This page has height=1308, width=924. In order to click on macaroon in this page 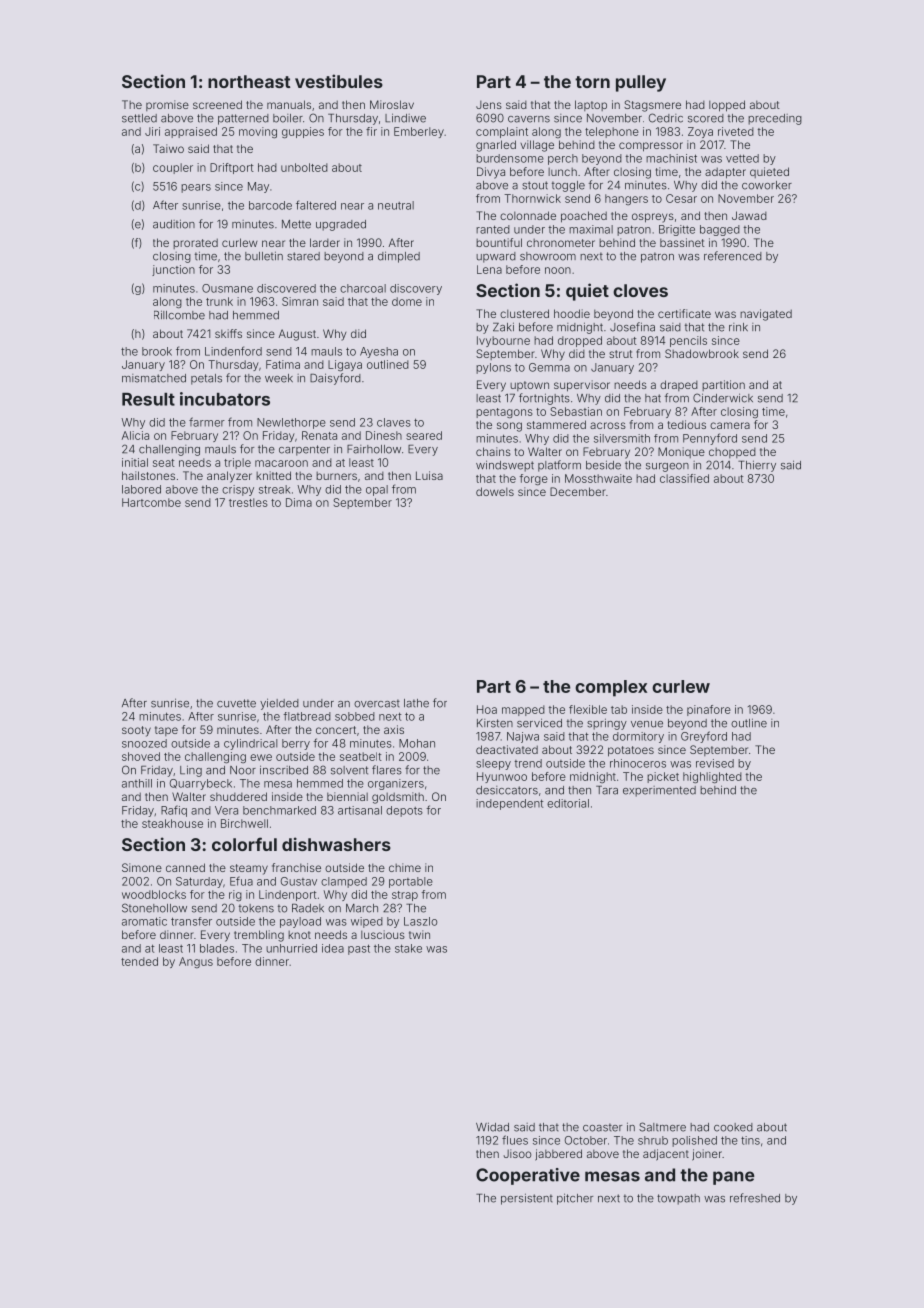, I will do `click(281, 463)`.
